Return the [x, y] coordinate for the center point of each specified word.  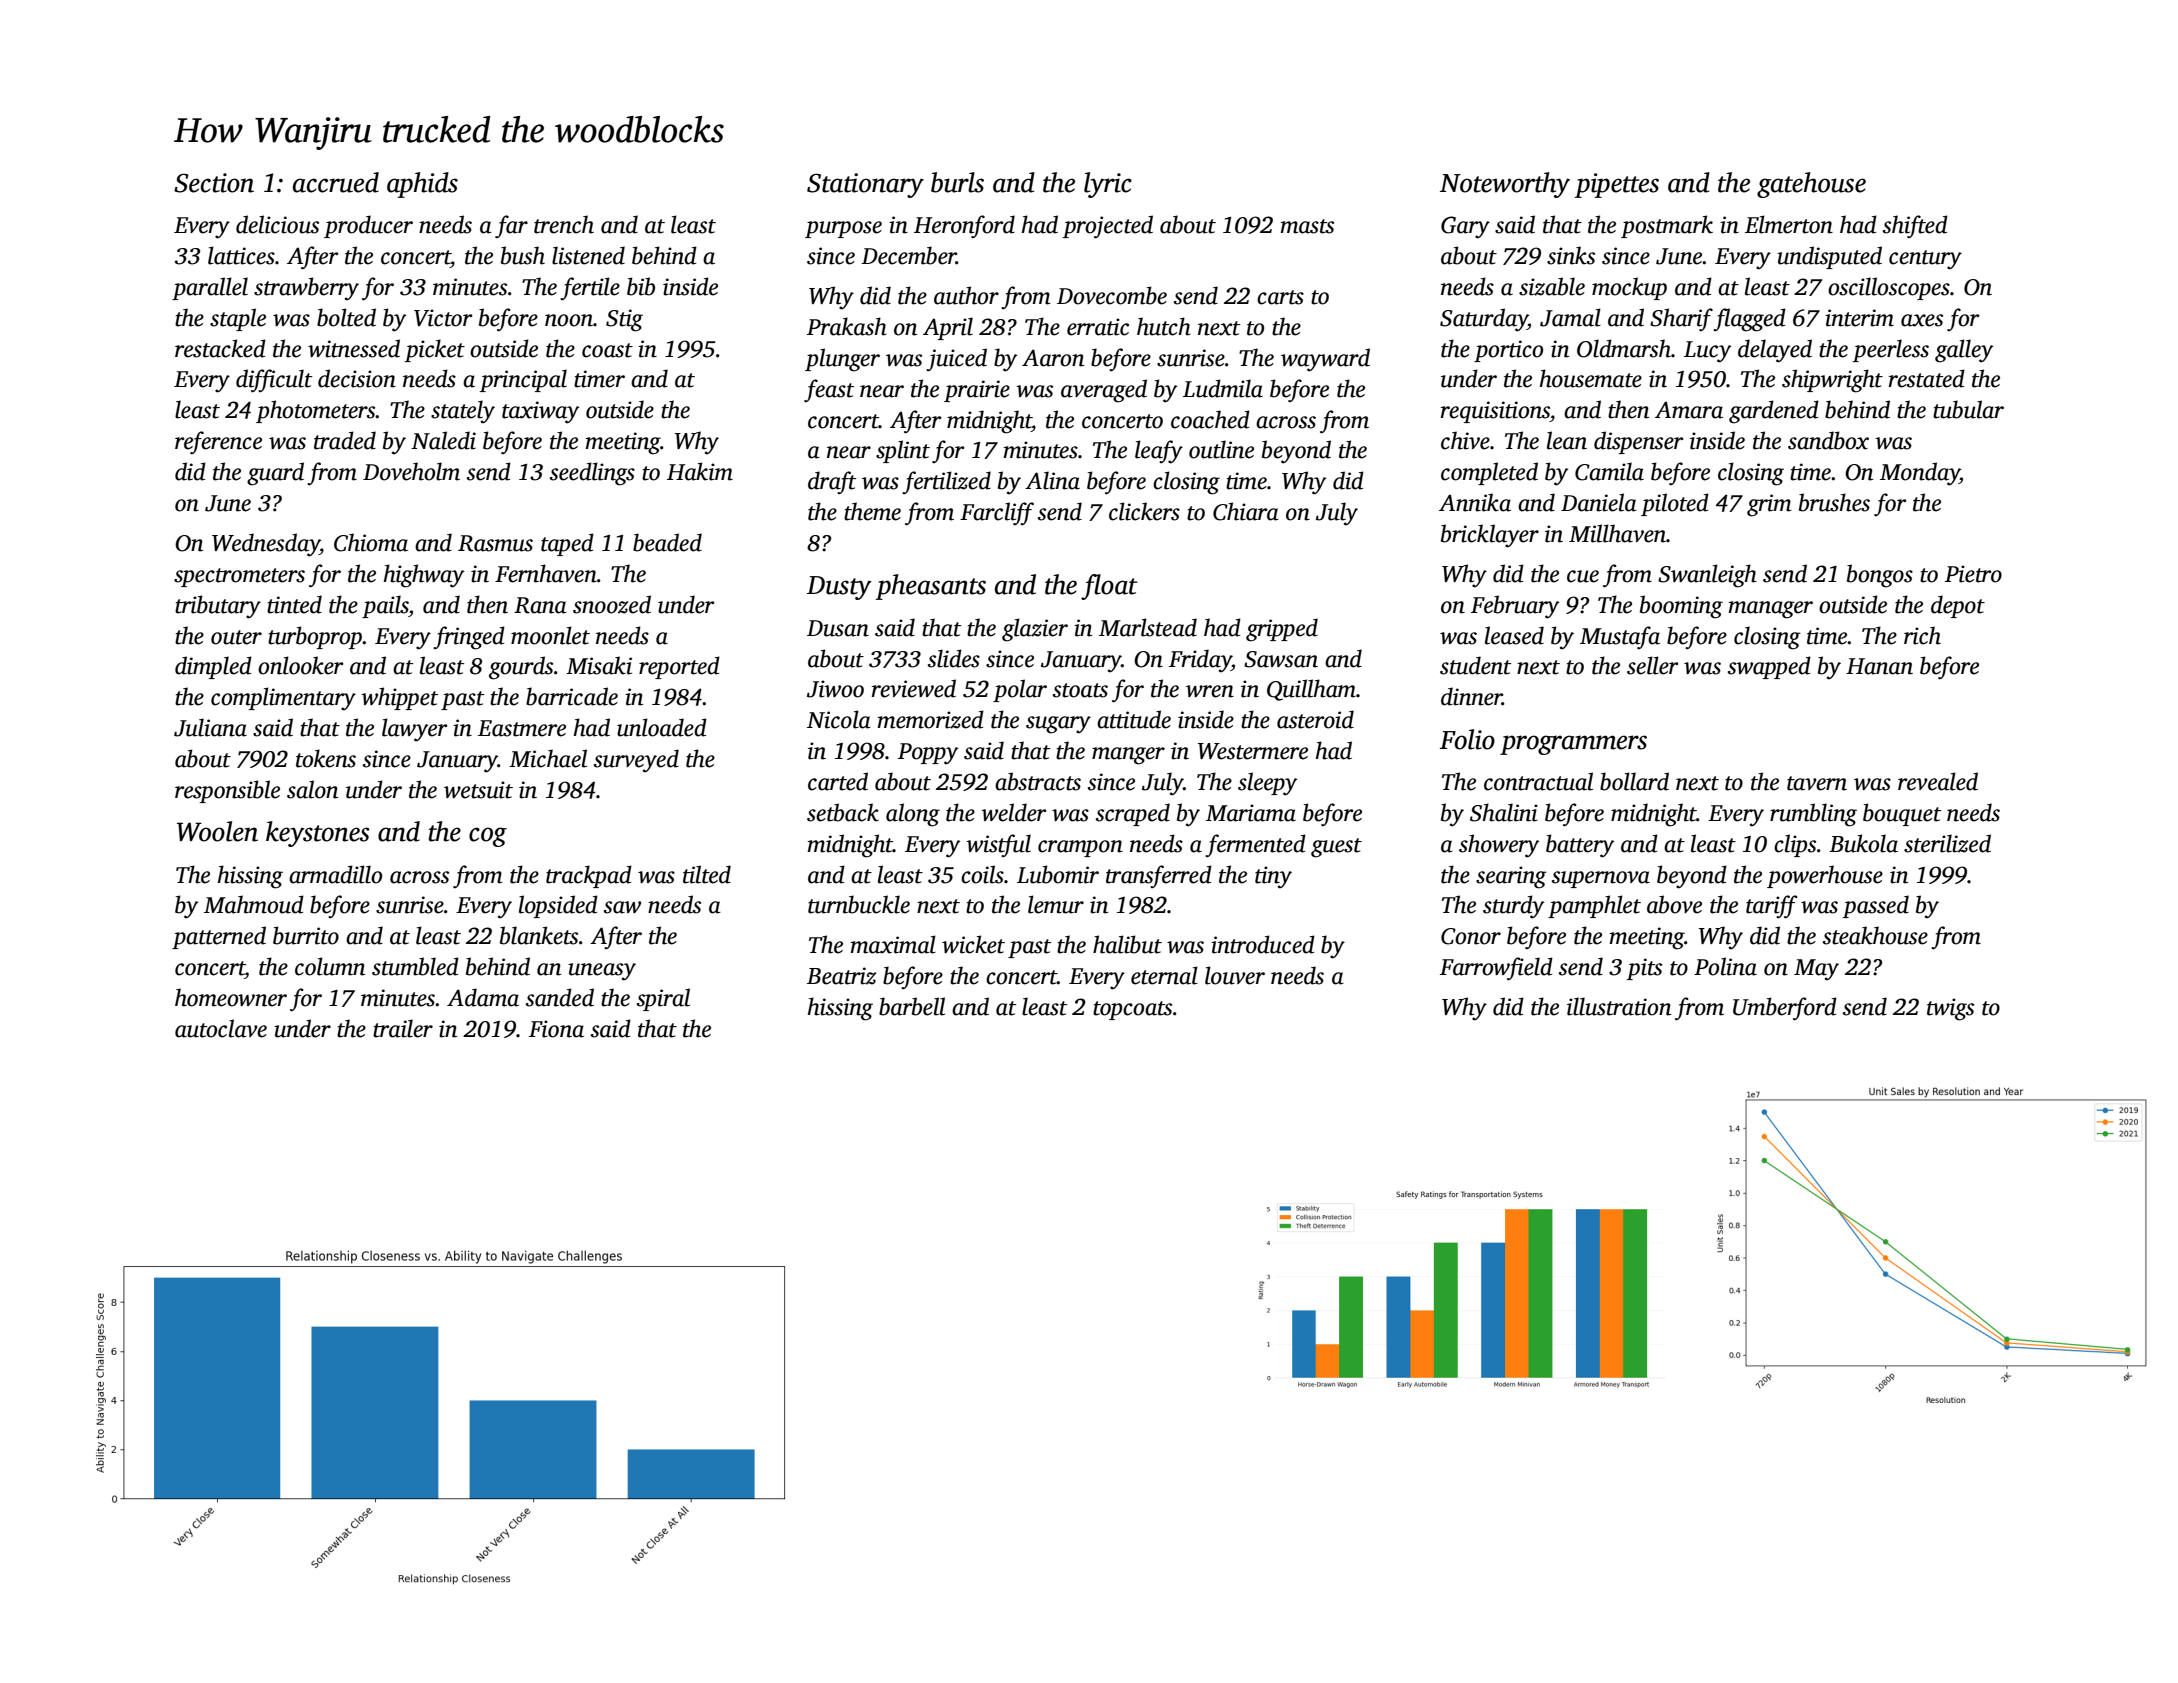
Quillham [1311, 690]
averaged [1104, 391]
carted [838, 781]
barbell [912, 1006]
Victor [443, 318]
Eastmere [522, 728]
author [966, 295]
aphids [422, 185]
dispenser [1639, 442]
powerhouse [1825, 876]
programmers [1573, 745]
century [1925, 260]
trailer [403, 1028]
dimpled [213, 667]
